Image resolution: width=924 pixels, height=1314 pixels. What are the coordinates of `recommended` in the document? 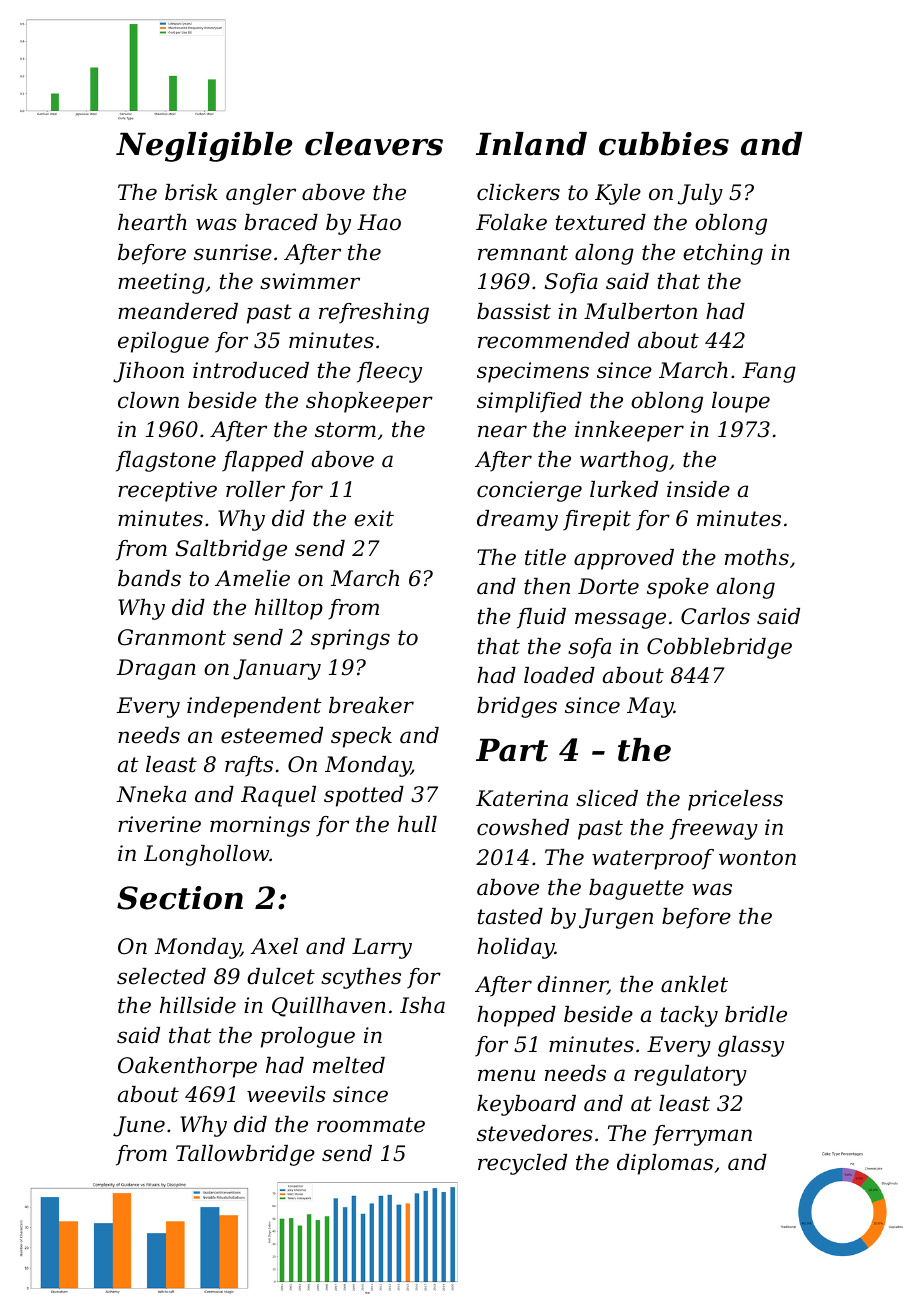 It's located at (554, 340).
